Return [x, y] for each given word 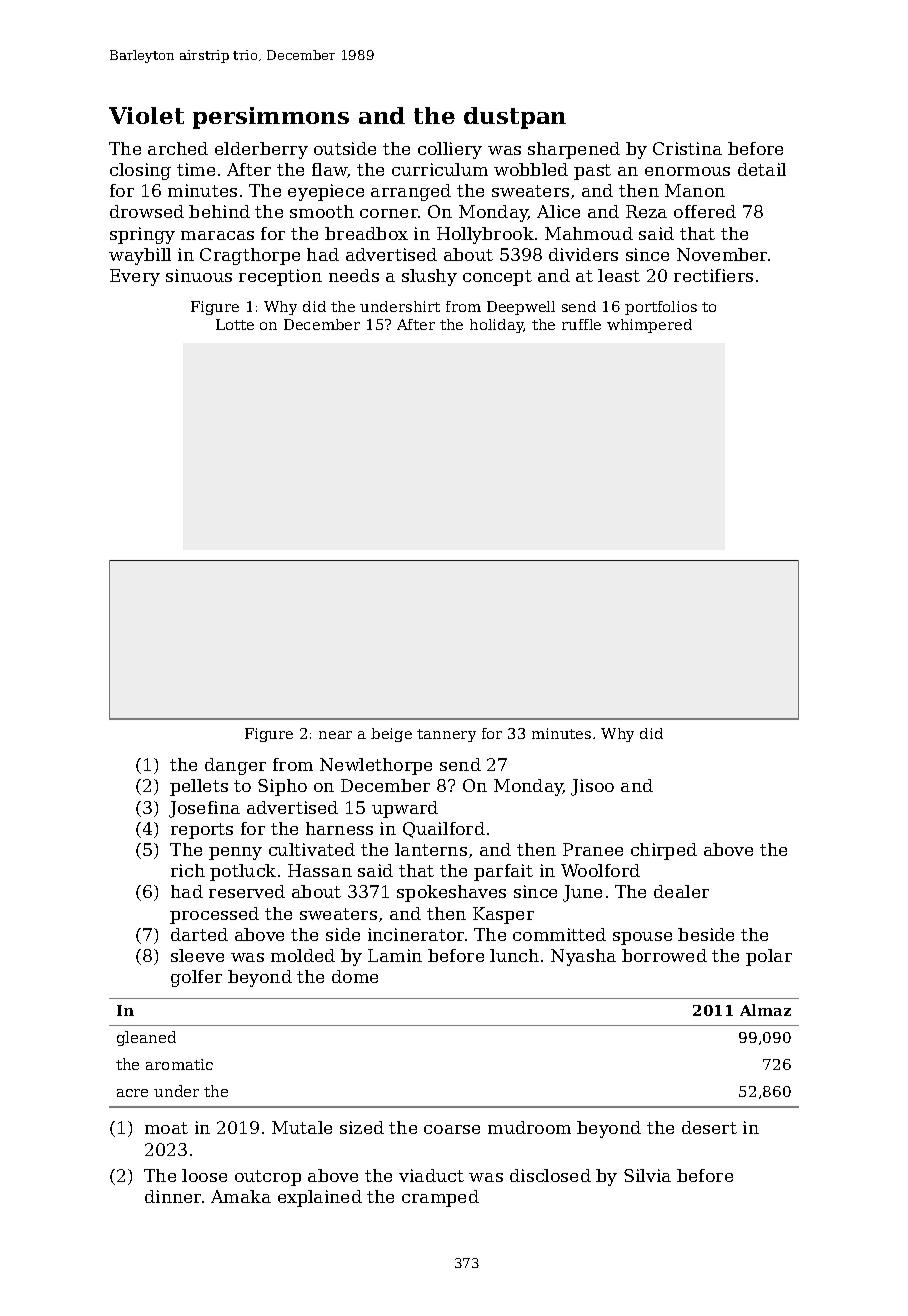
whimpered [649, 326]
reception [280, 277]
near [335, 735]
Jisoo [592, 787]
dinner [173, 1196]
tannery [446, 735]
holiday [497, 326]
